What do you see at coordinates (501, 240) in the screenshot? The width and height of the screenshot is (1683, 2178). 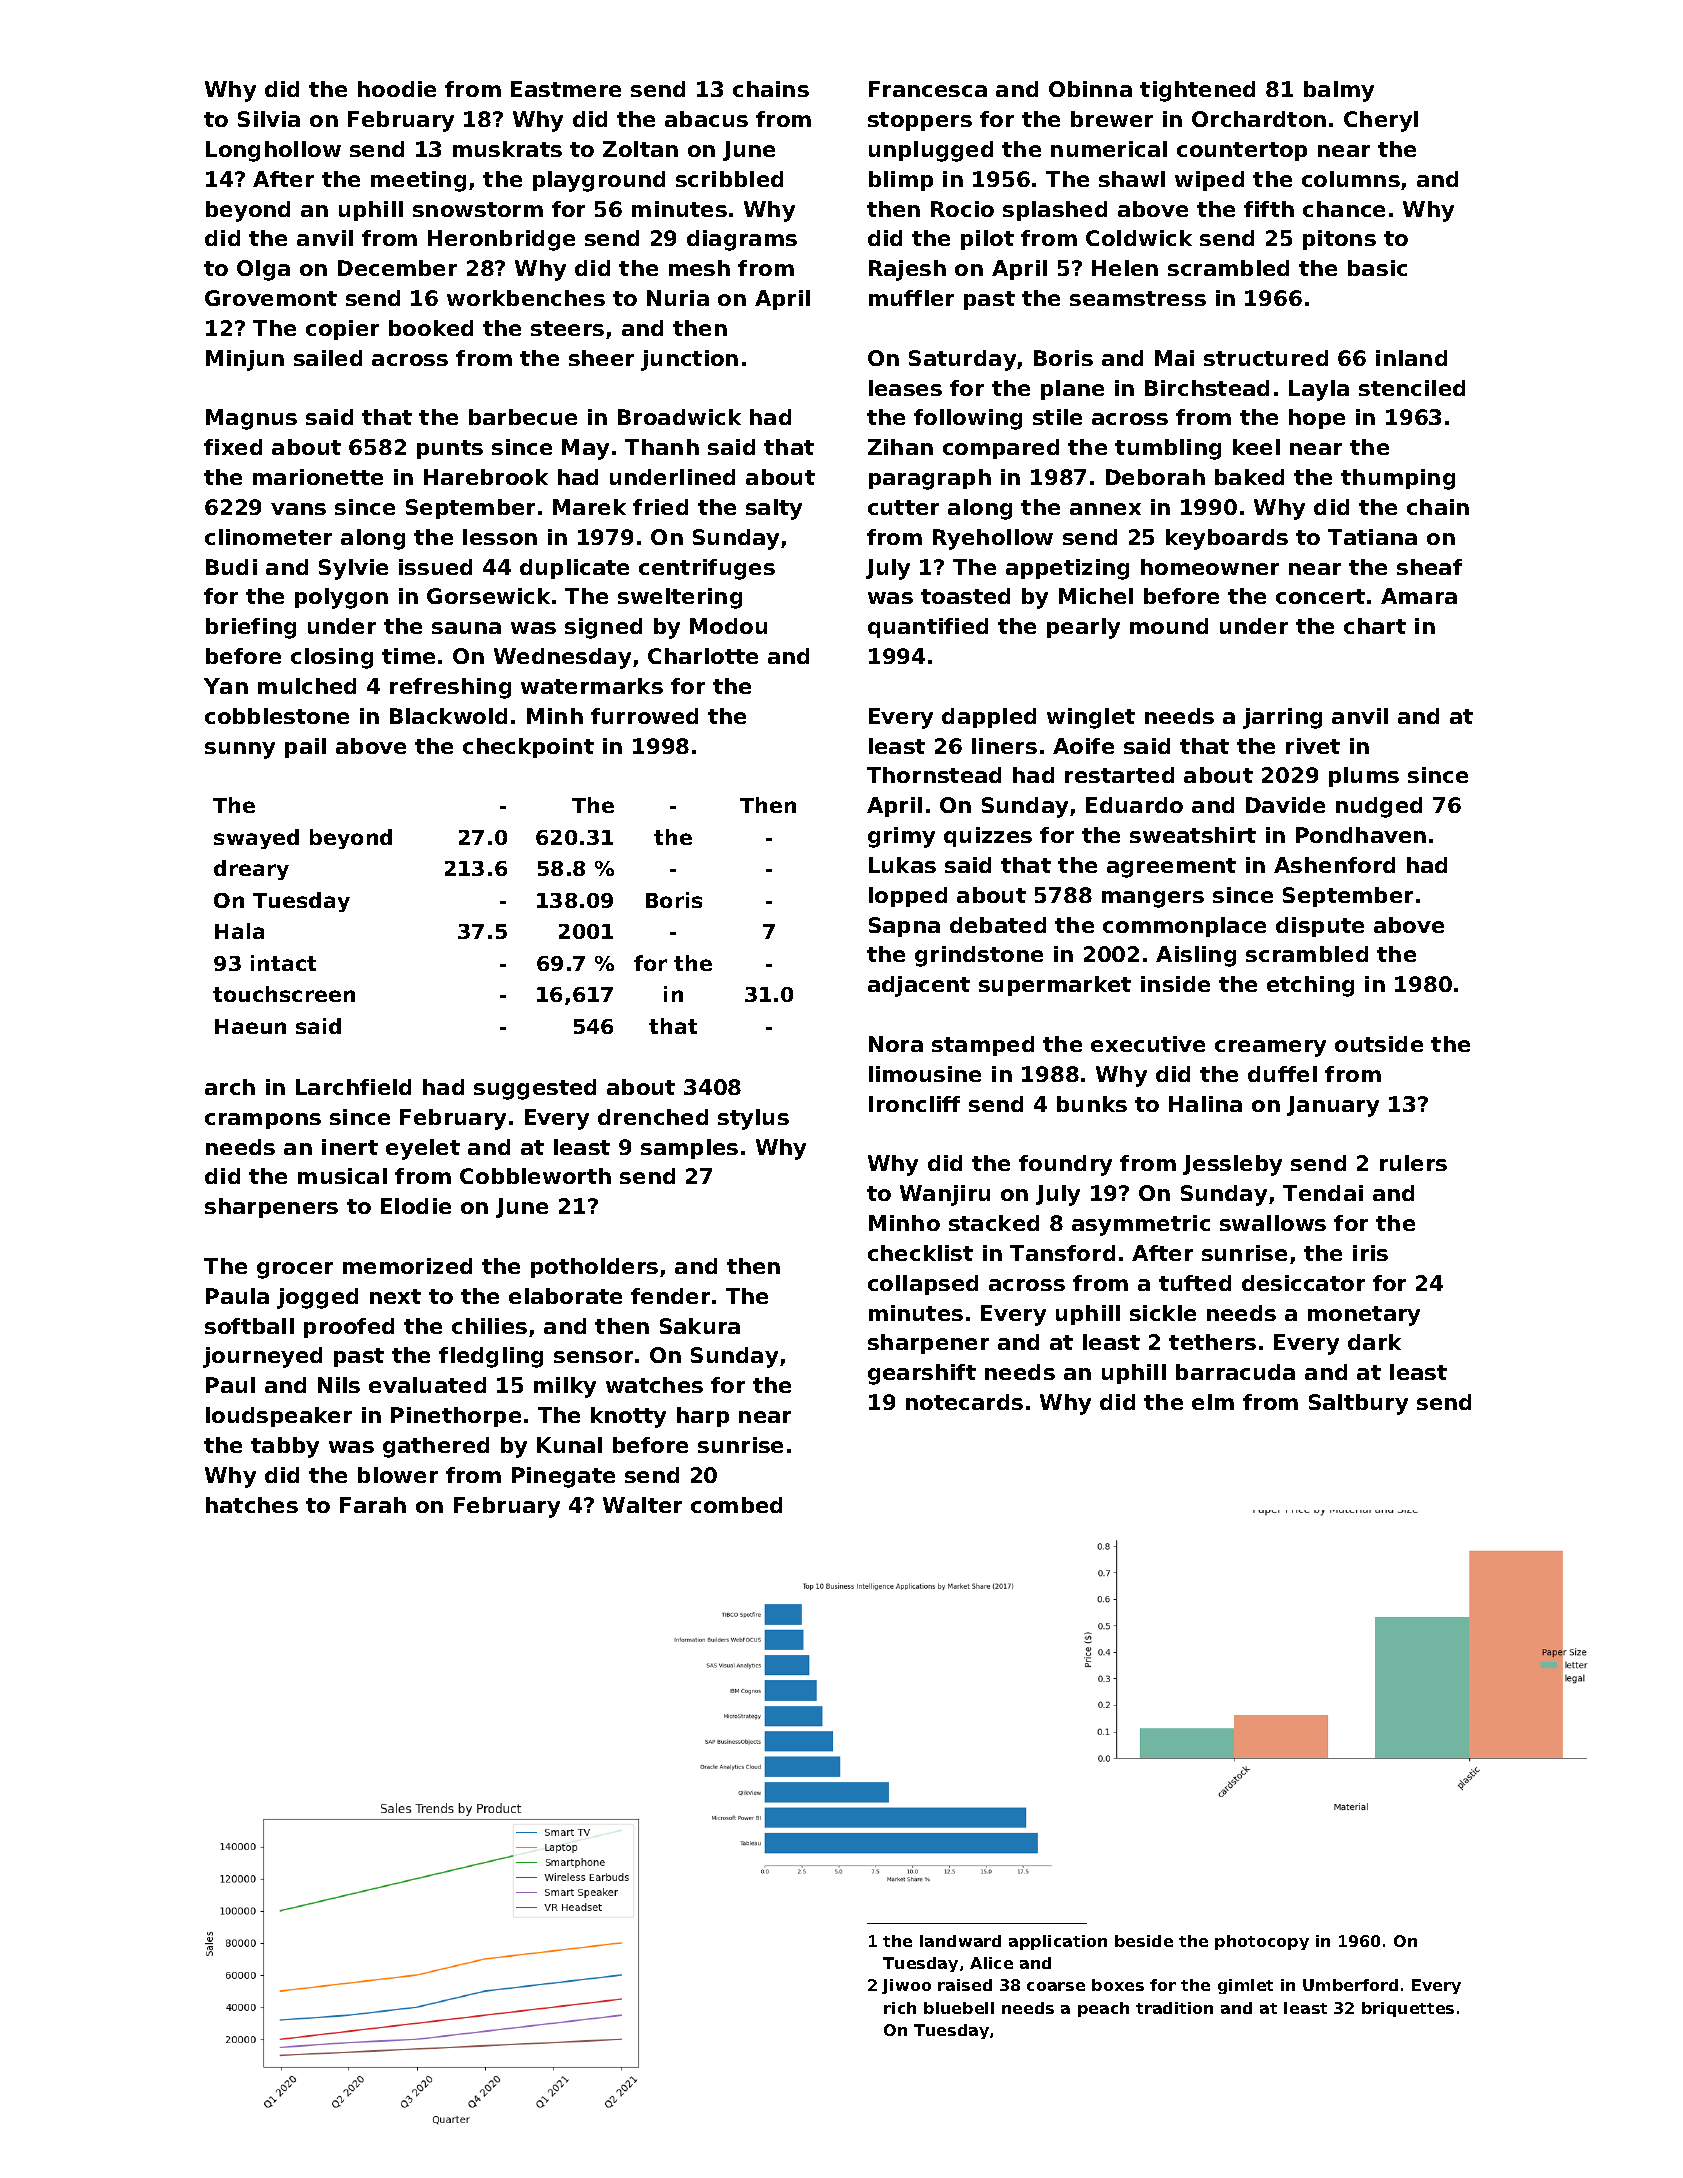 I see `Heronbridge` at bounding box center [501, 240].
